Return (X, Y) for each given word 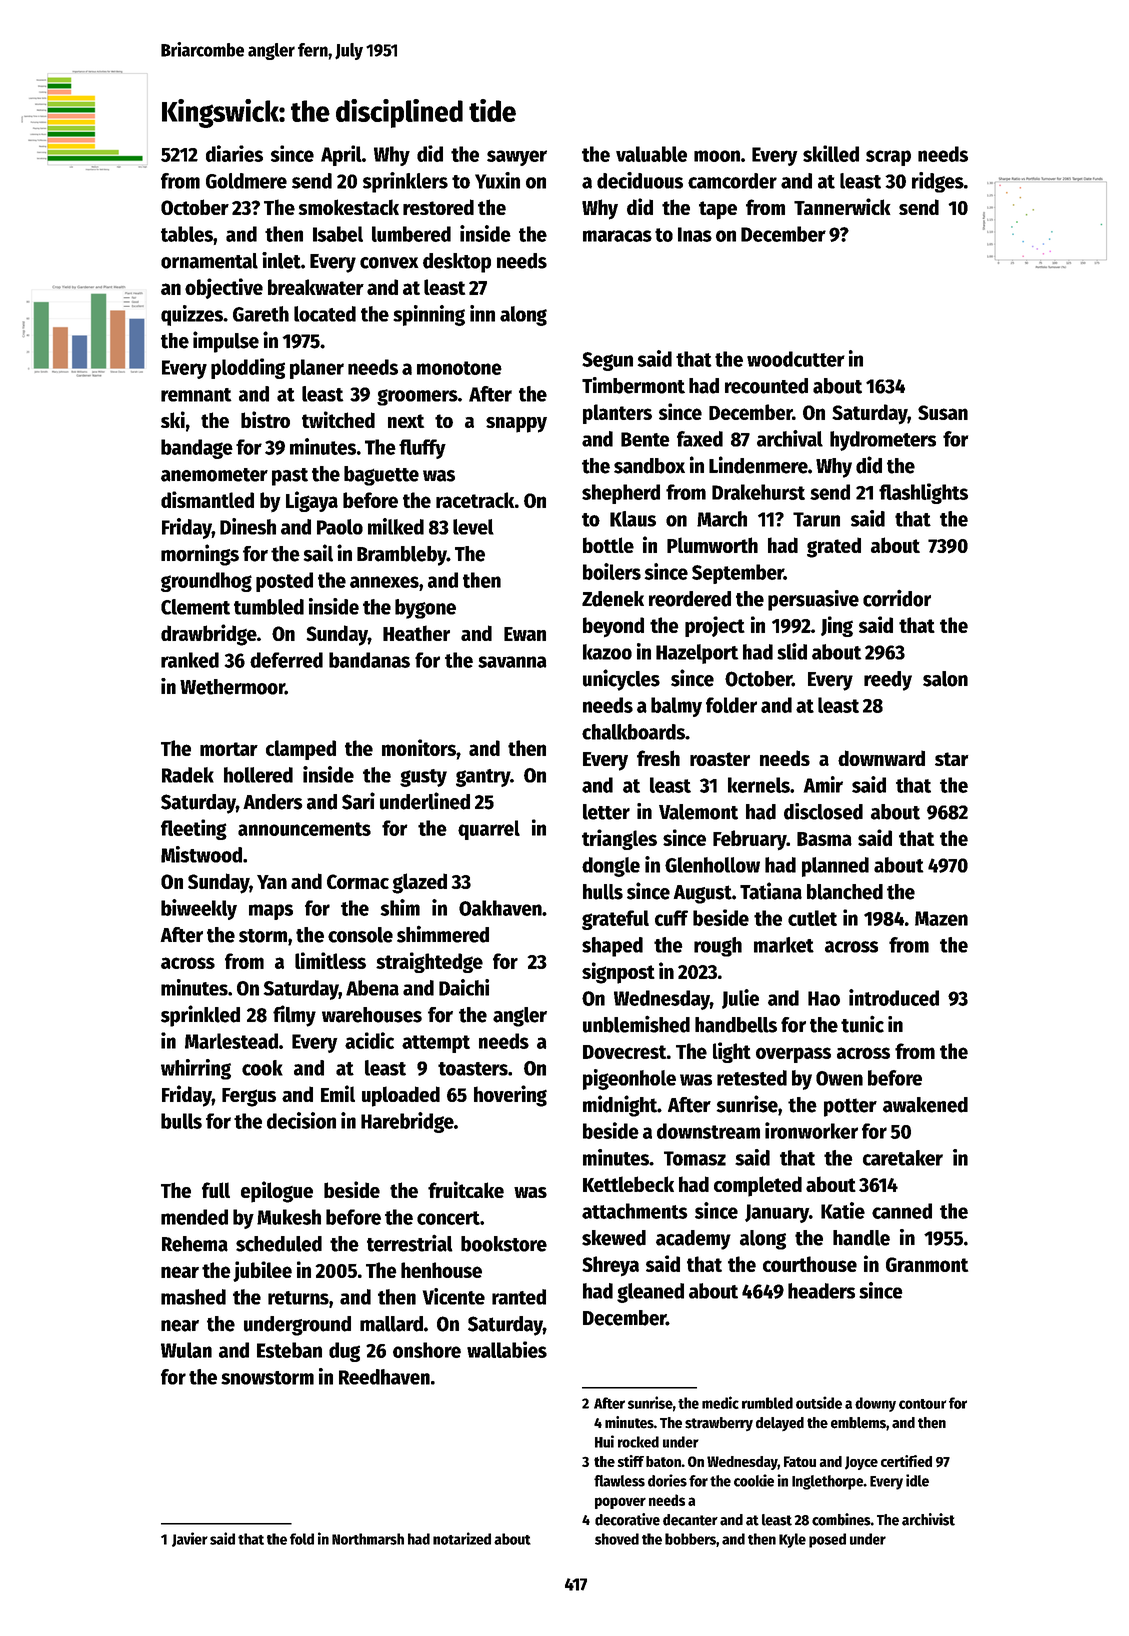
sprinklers (405, 182)
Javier (190, 1539)
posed (827, 1540)
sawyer (517, 158)
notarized (462, 1538)
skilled (831, 153)
